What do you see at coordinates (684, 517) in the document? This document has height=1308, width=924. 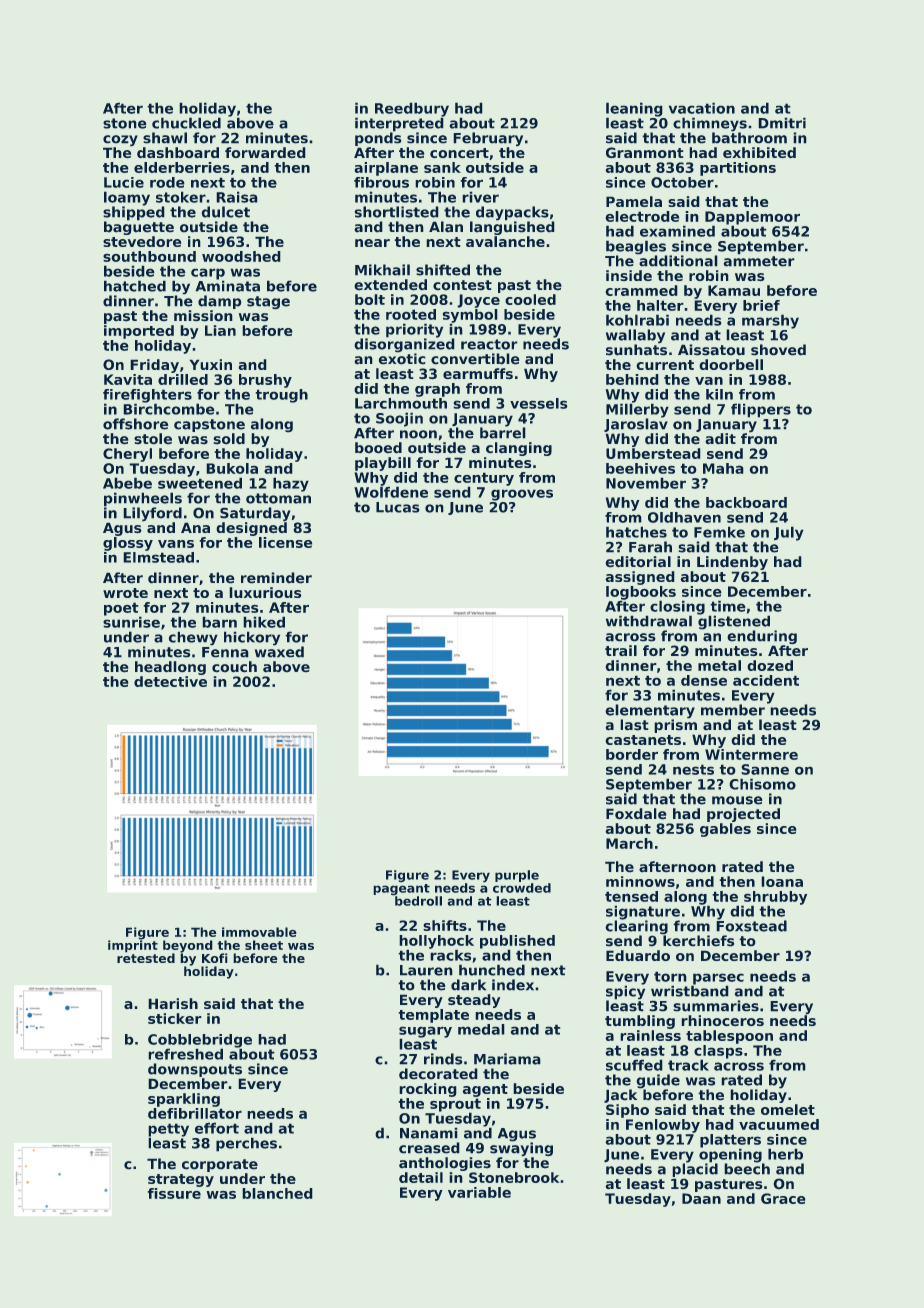 I see `Oldhaven` at bounding box center [684, 517].
